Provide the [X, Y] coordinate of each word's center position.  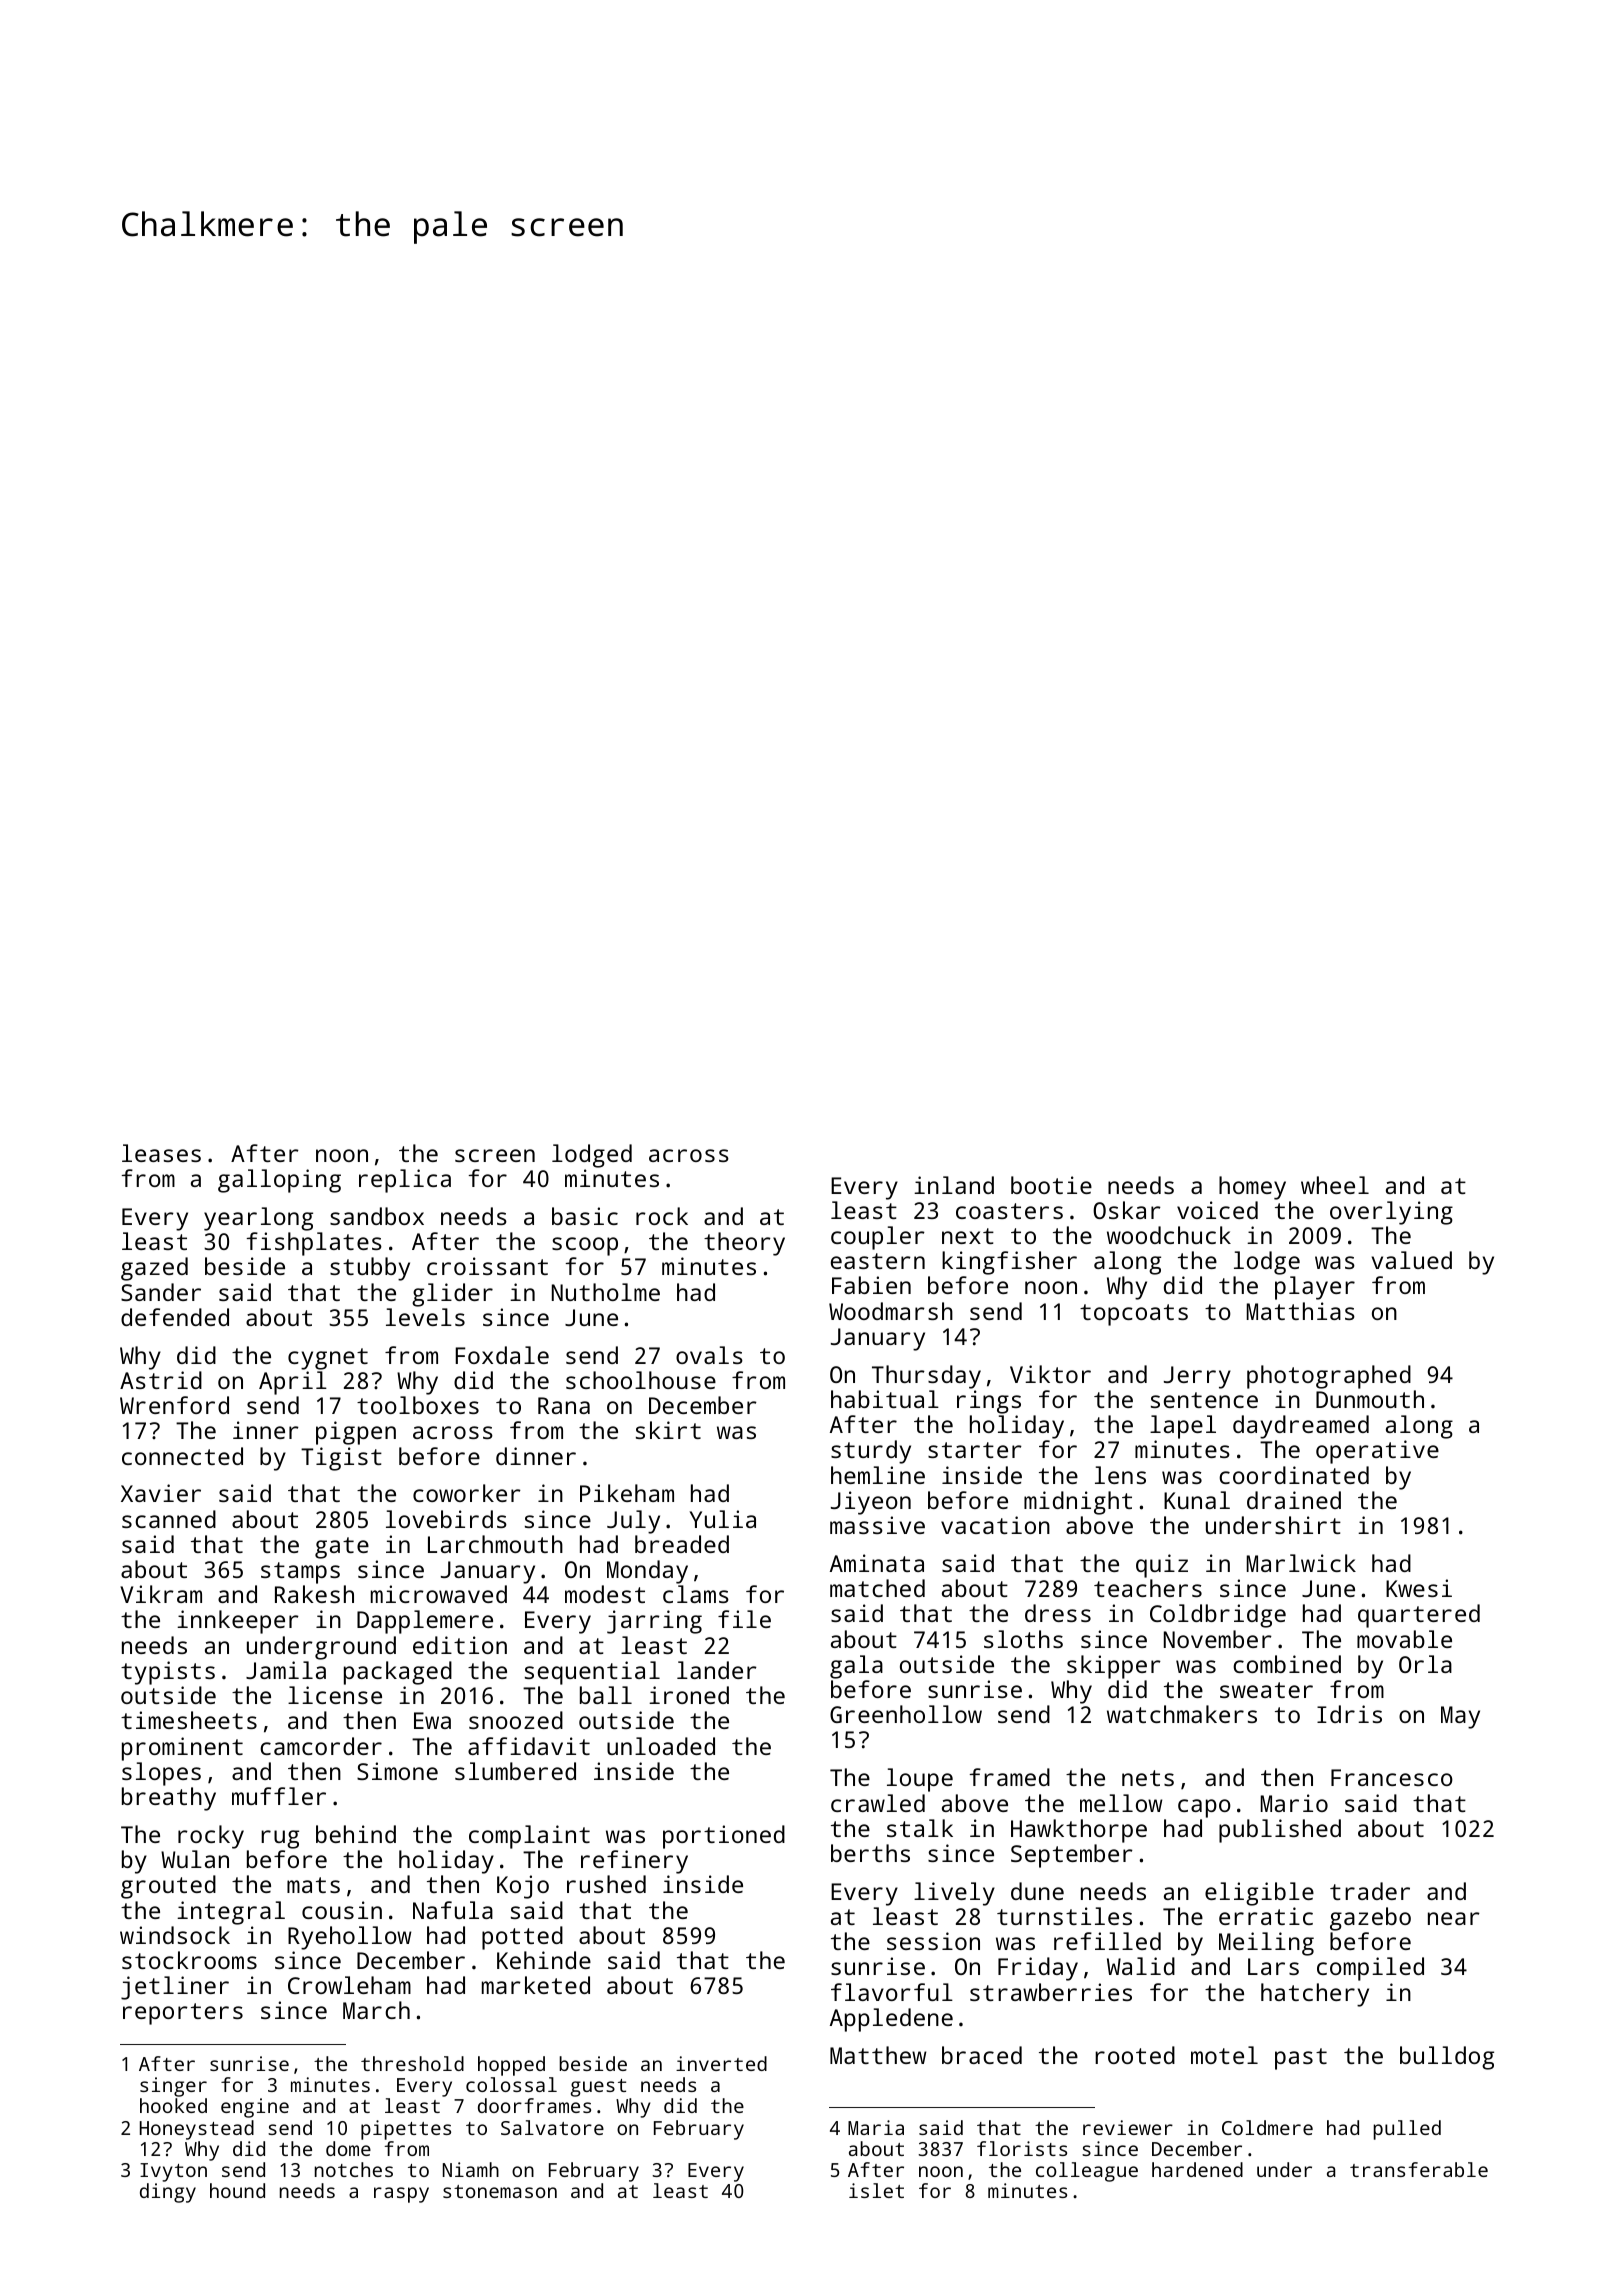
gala [856, 1667]
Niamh [471, 2169]
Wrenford [174, 1405]
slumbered [515, 1771]
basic [585, 1216]
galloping [279, 1181]
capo [1204, 1808]
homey [1252, 1188]
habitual [885, 1399]
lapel [1183, 1427]
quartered [1419, 1616]
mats [313, 1885]
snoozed [516, 1720]
